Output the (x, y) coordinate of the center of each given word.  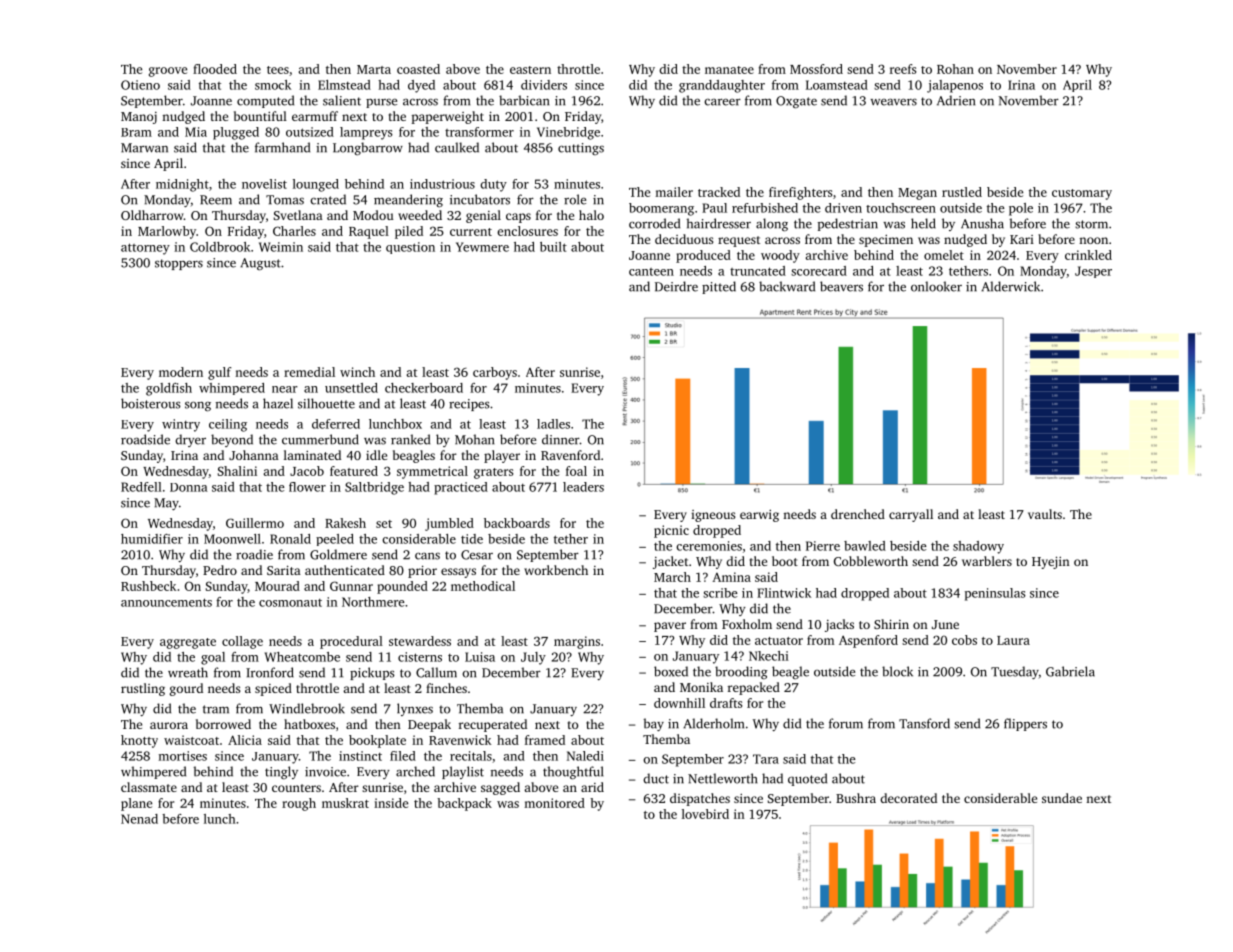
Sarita (284, 570)
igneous (713, 516)
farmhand (282, 147)
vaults (1045, 514)
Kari (1022, 239)
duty (493, 185)
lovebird (705, 814)
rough (299, 804)
